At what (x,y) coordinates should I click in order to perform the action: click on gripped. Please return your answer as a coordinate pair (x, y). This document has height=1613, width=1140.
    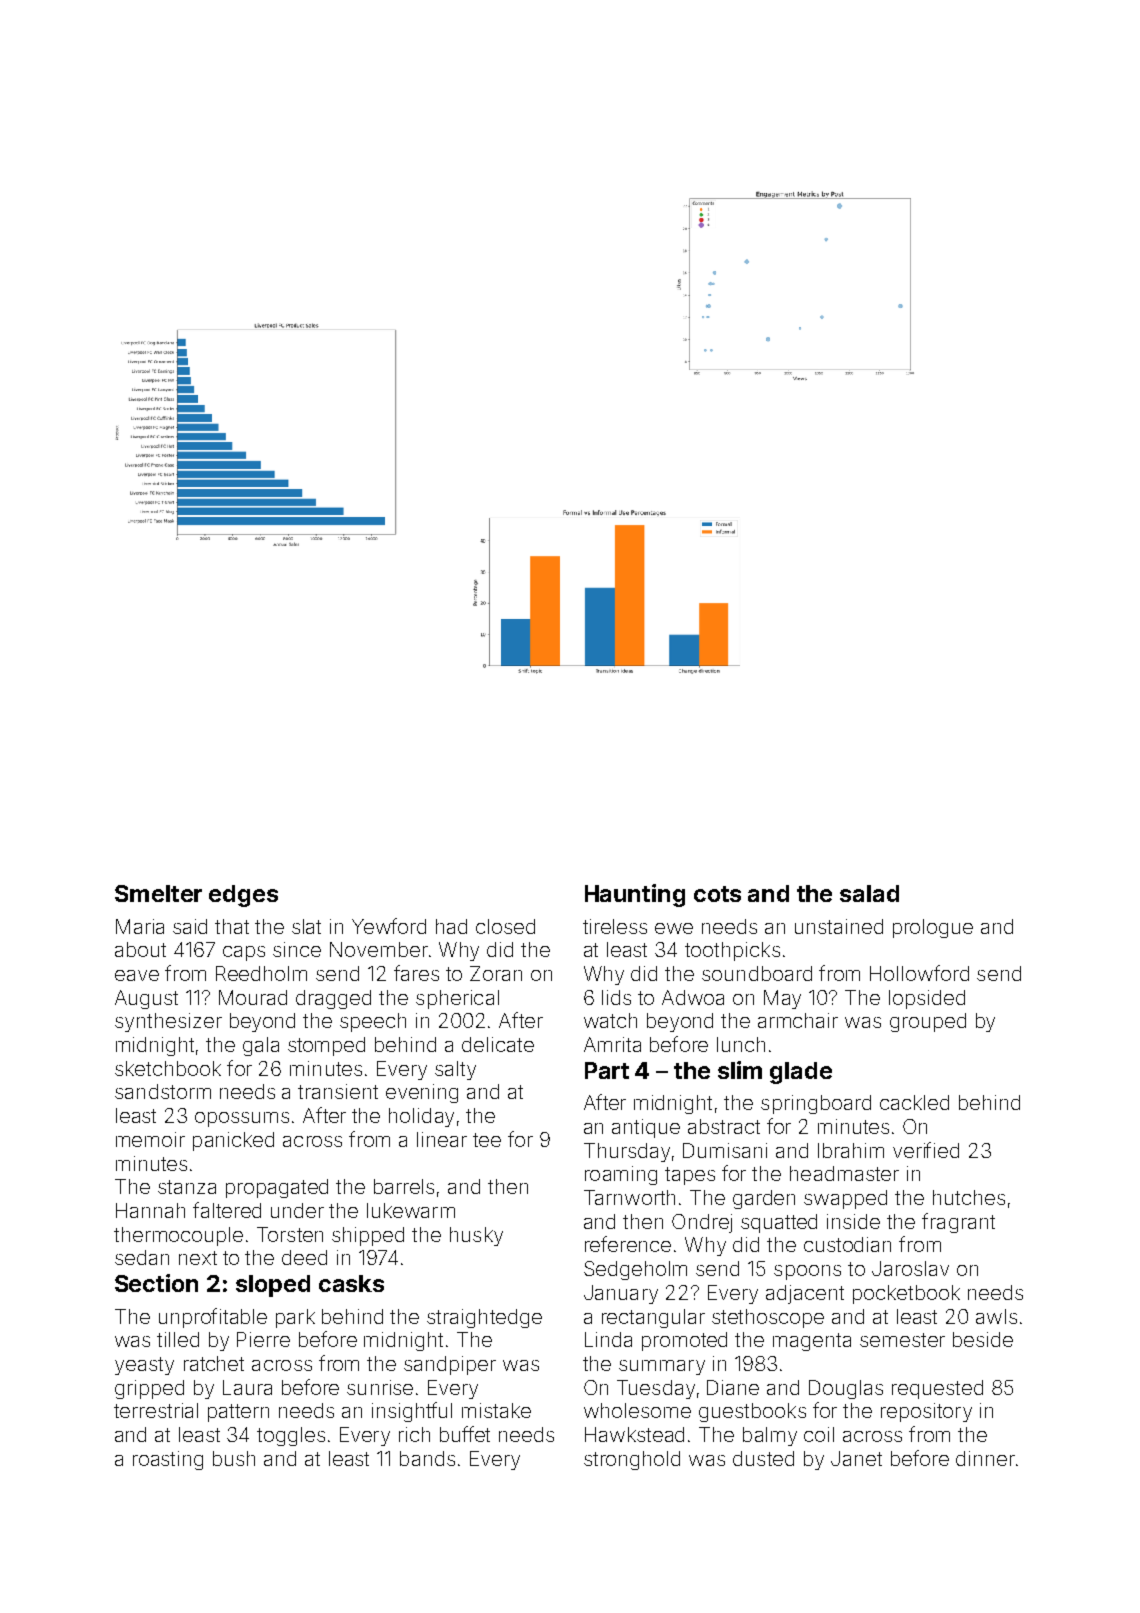
    Looking at the image, I should click on (149, 1389).
